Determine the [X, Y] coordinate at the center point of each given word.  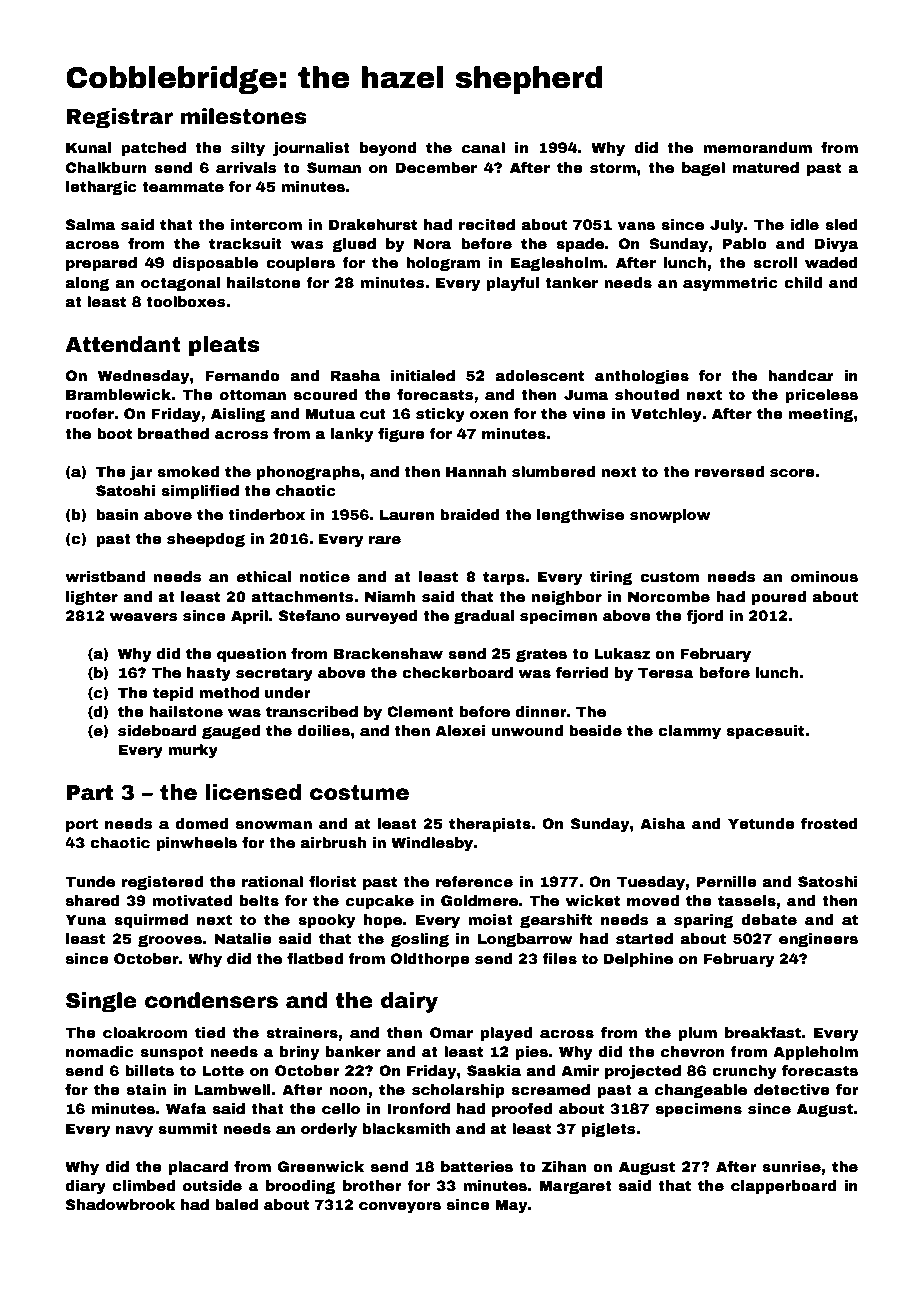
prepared [101, 264]
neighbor [567, 598]
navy [134, 1131]
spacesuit [765, 732]
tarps [504, 578]
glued [354, 245]
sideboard [157, 730]
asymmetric [730, 284]
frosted [829, 823]
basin [117, 514]
